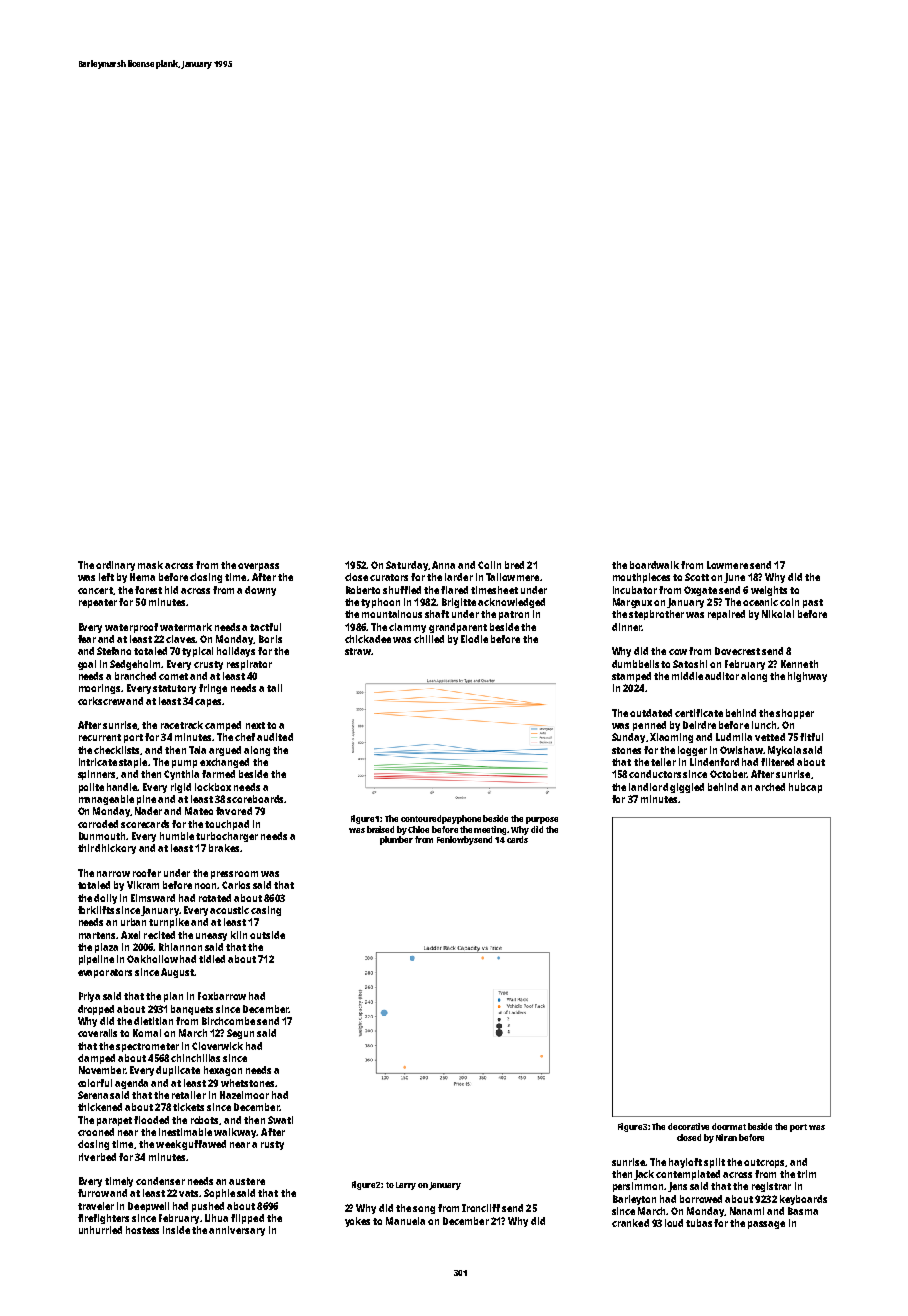  Describe the element at coordinates (649, 726) in the image. I see `penned` at that location.
